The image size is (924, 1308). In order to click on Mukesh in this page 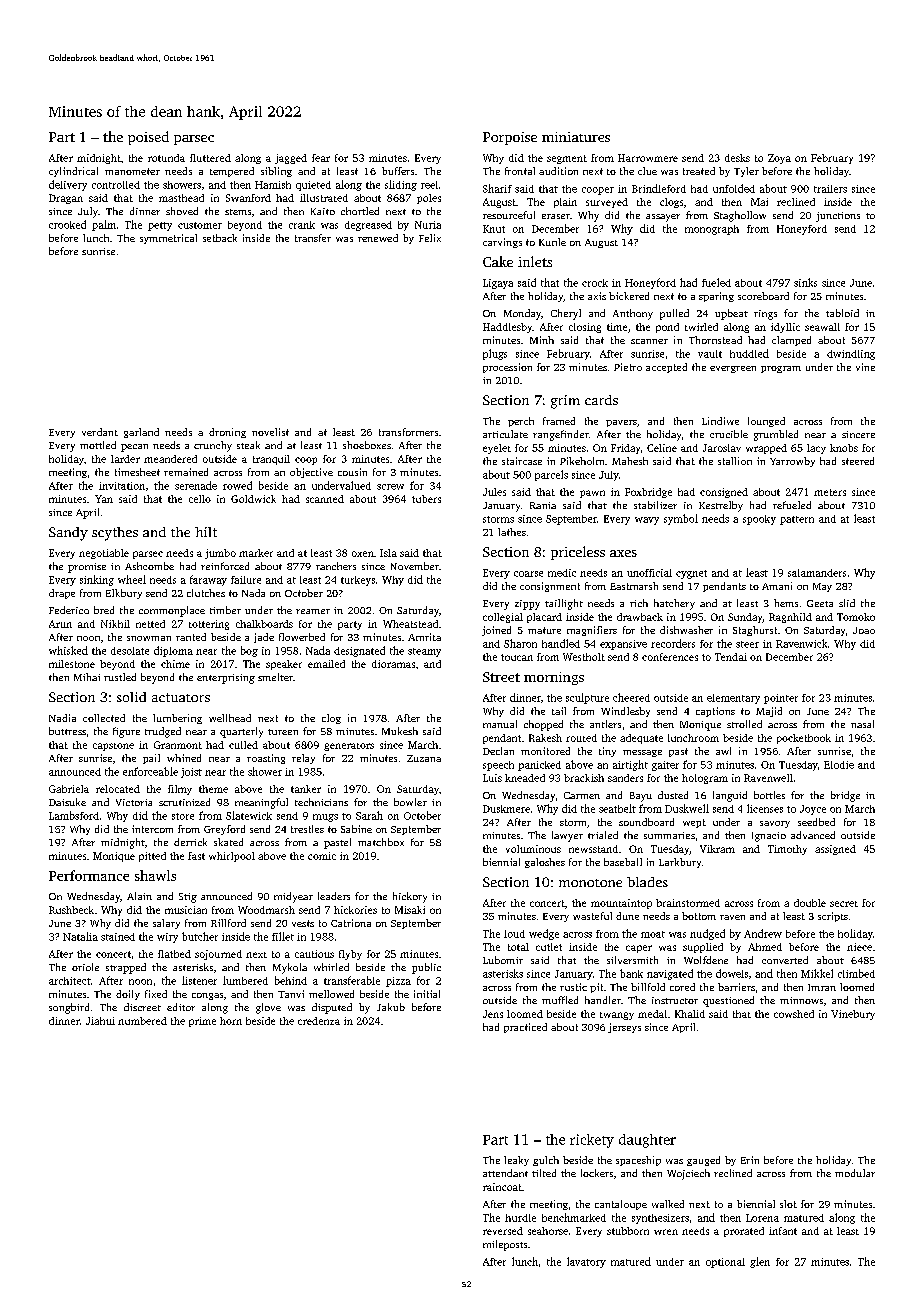, I will do `click(400, 731)`.
